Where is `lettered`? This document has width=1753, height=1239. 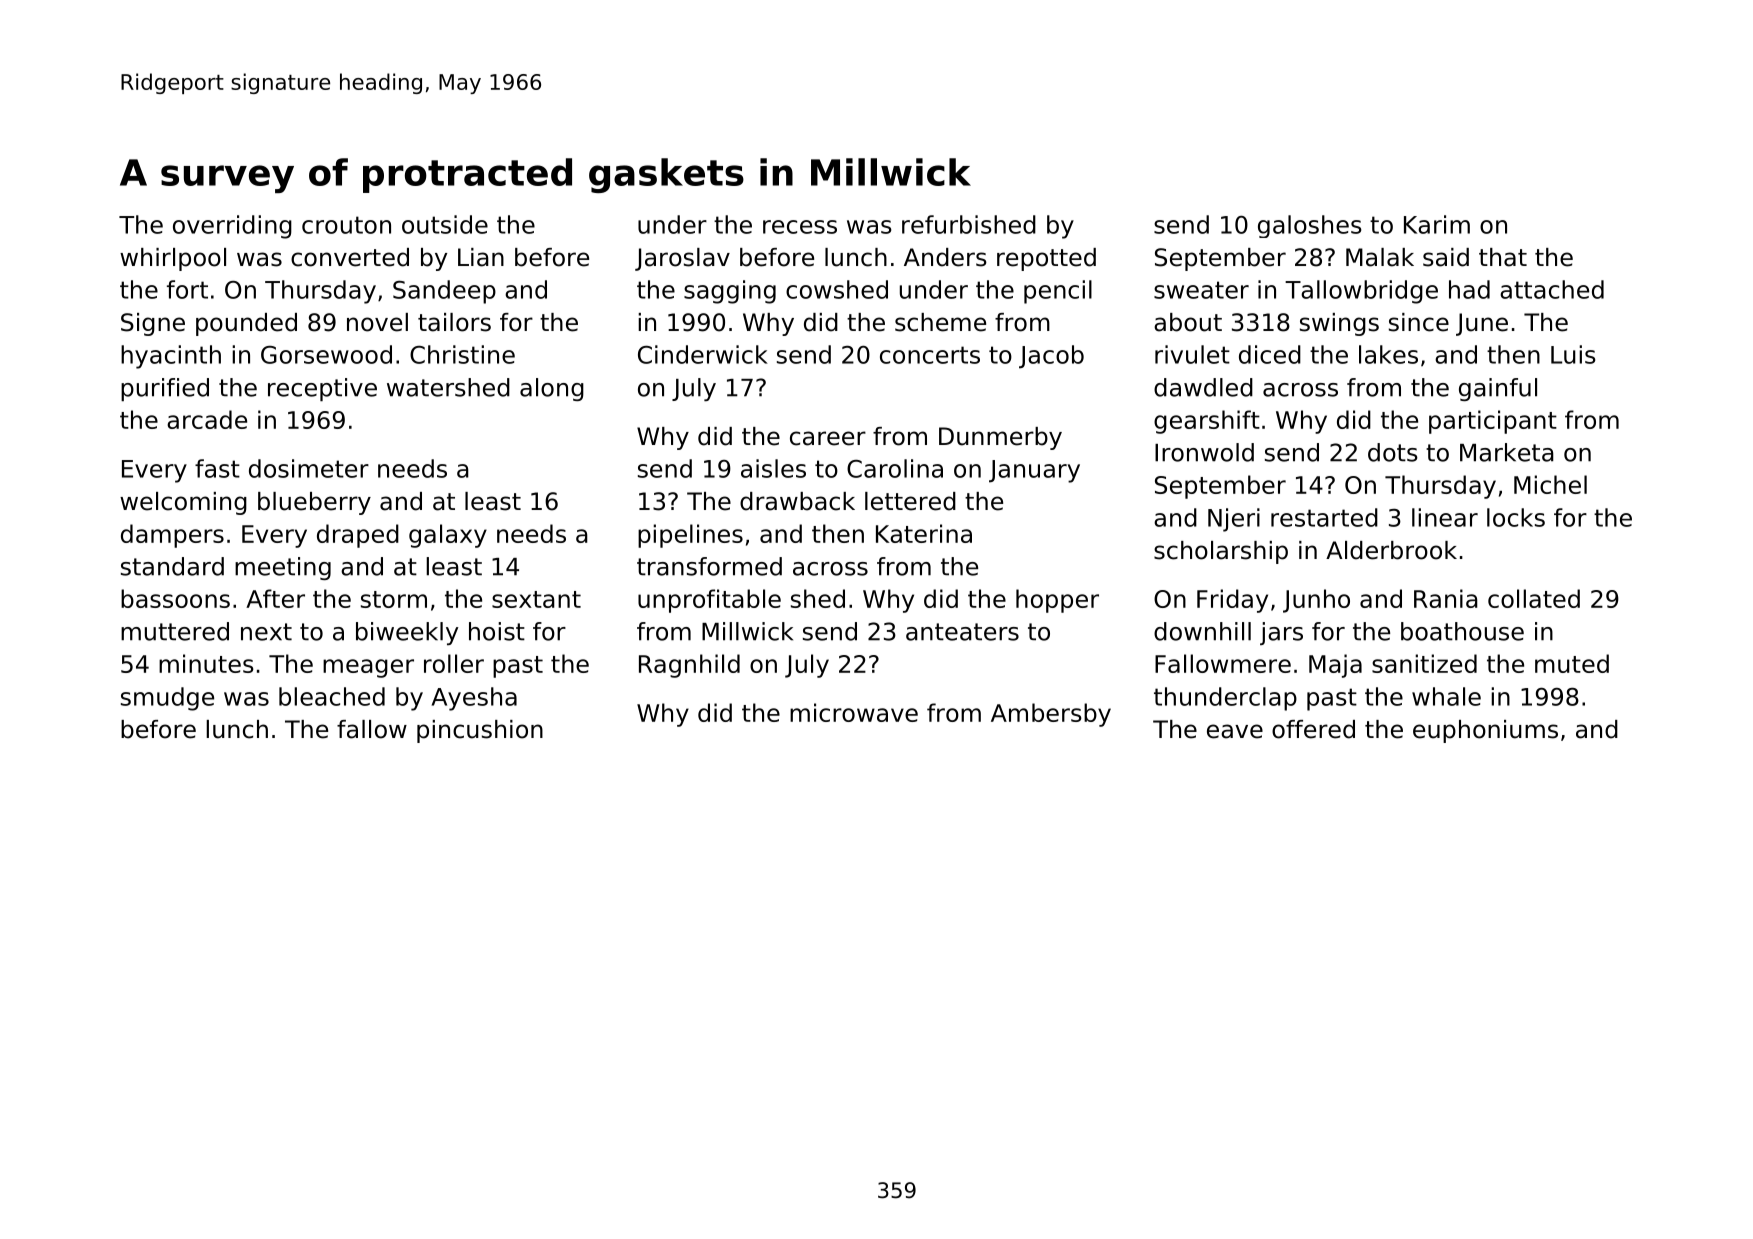
lettered is located at coordinates (910, 501).
